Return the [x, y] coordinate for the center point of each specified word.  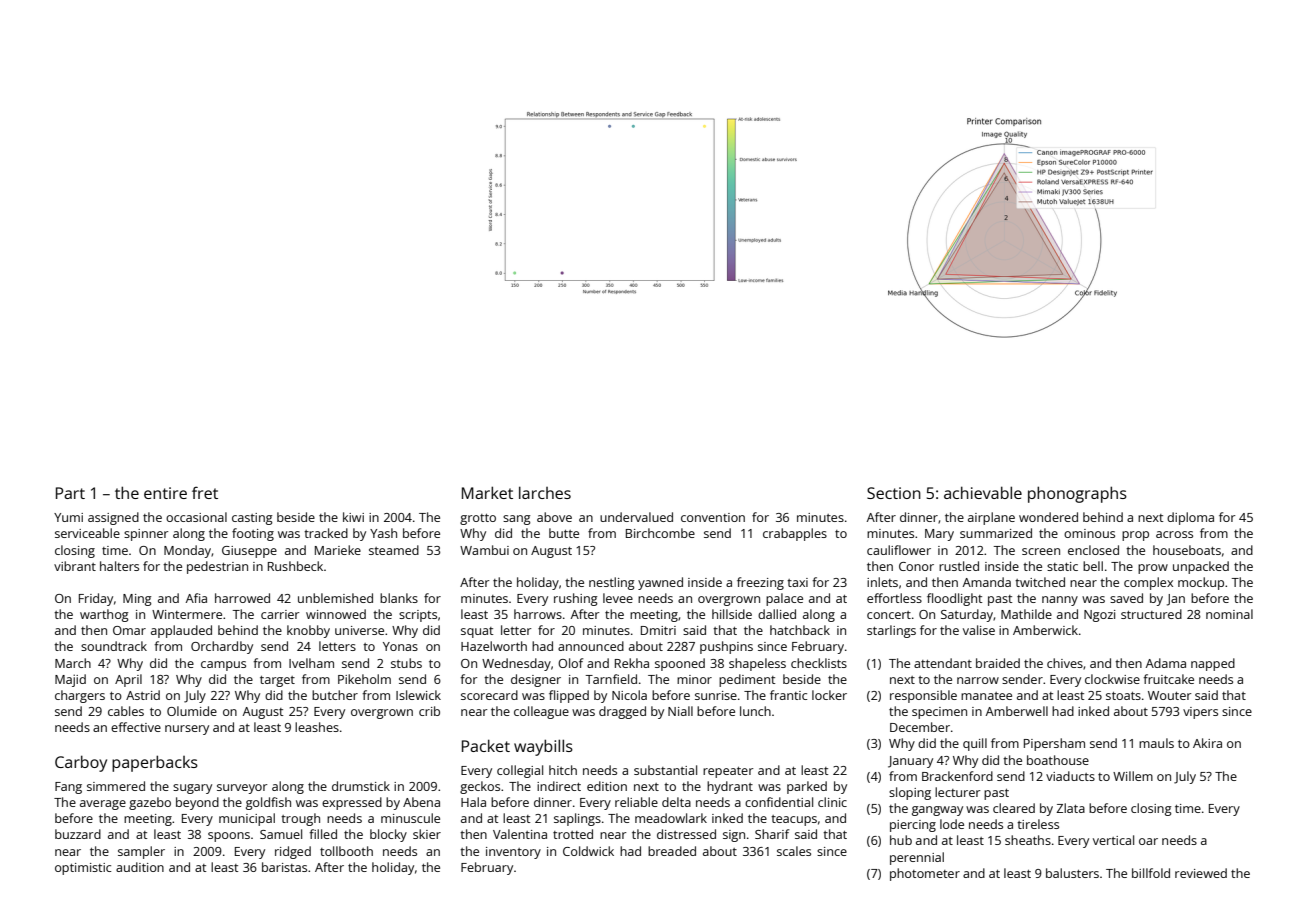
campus [223, 666]
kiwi [353, 517]
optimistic [83, 869]
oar [1148, 841]
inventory [513, 853]
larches [545, 492]
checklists [819, 663]
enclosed [1093, 550]
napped [1213, 664]
